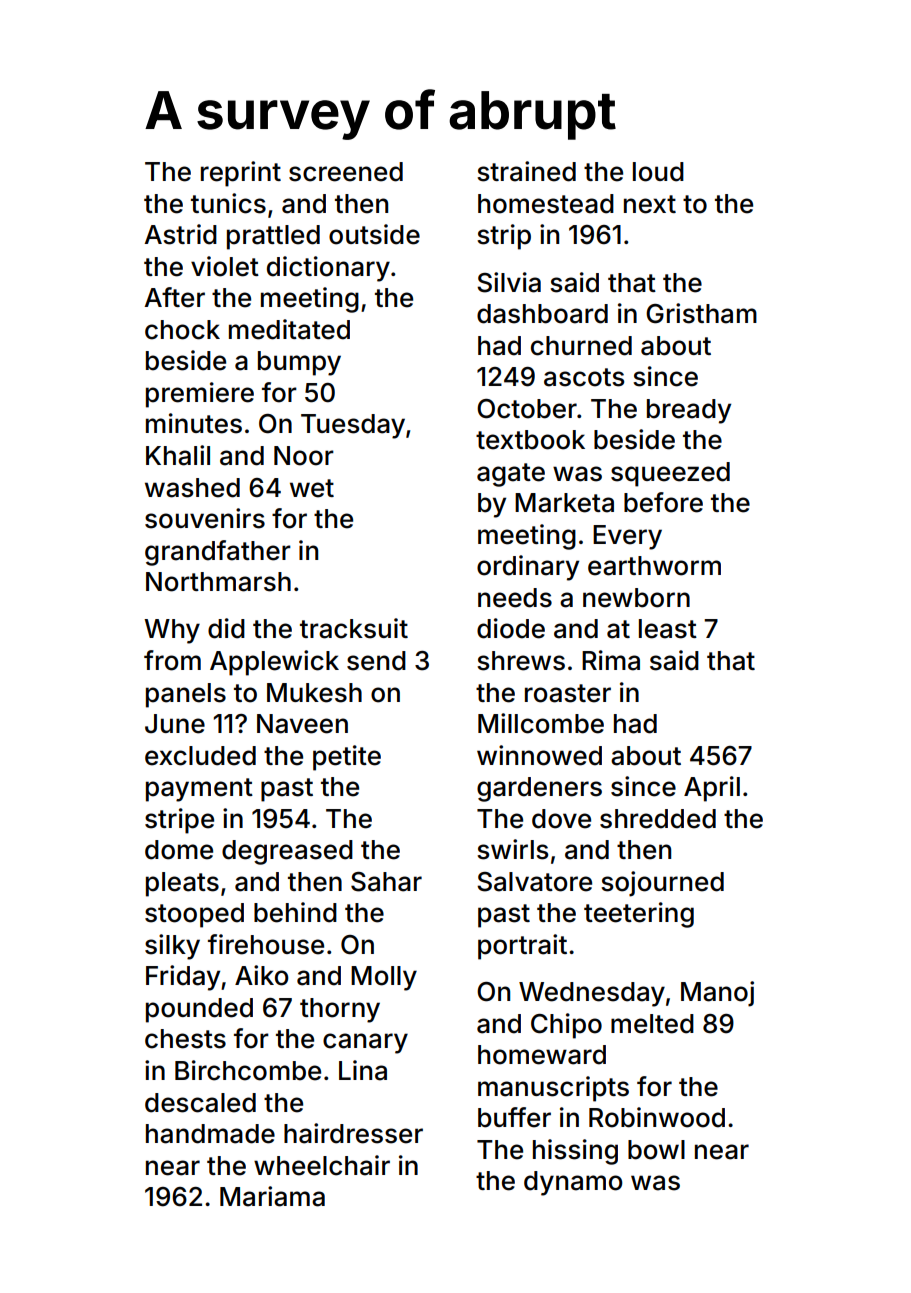 This screenshot has width=911, height=1293. What do you see at coordinates (340, 1010) in the screenshot?
I see `thorny` at bounding box center [340, 1010].
